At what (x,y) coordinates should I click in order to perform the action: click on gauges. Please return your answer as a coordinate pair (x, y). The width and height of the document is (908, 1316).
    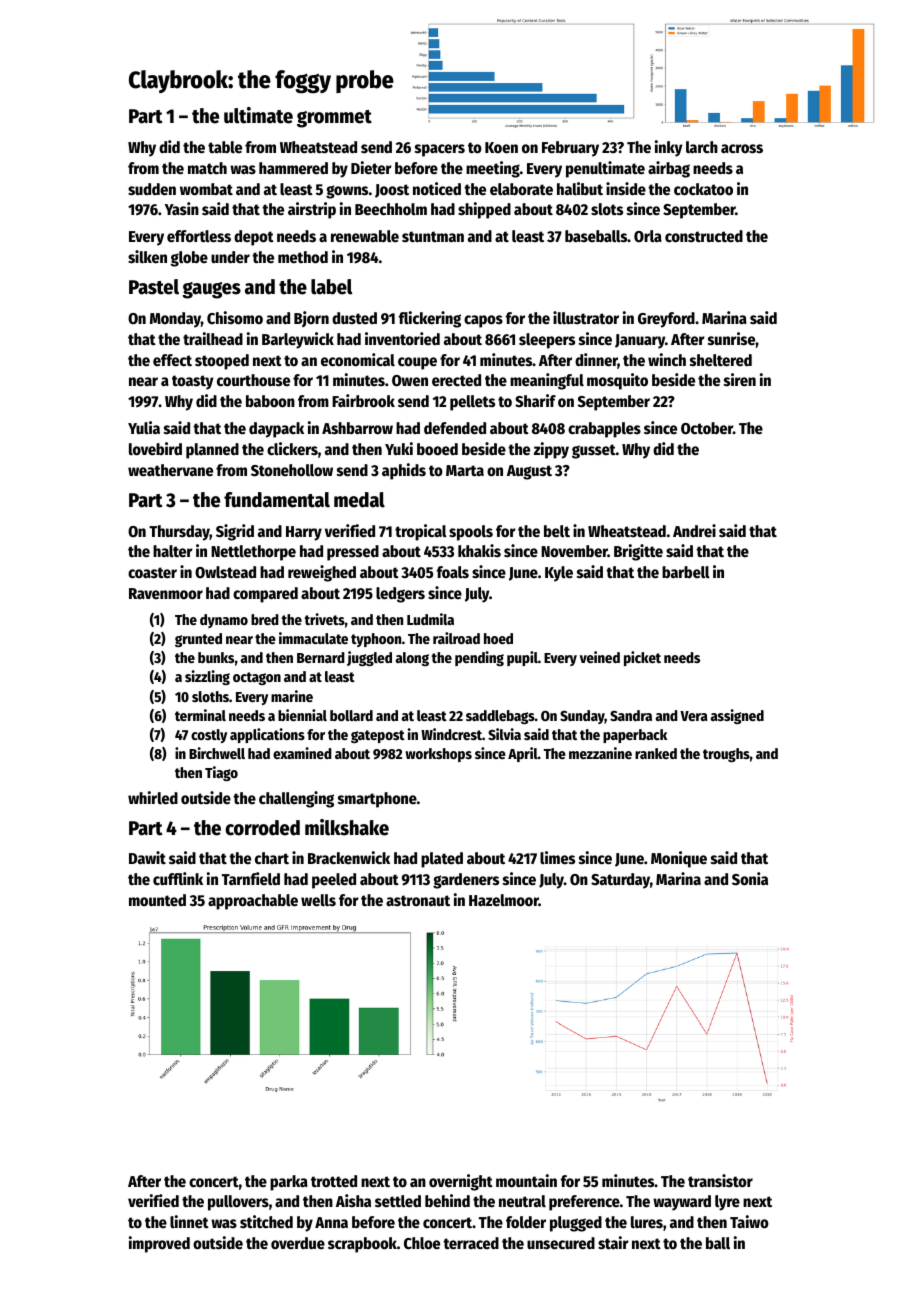
    Looking at the image, I should click on (211, 290).
